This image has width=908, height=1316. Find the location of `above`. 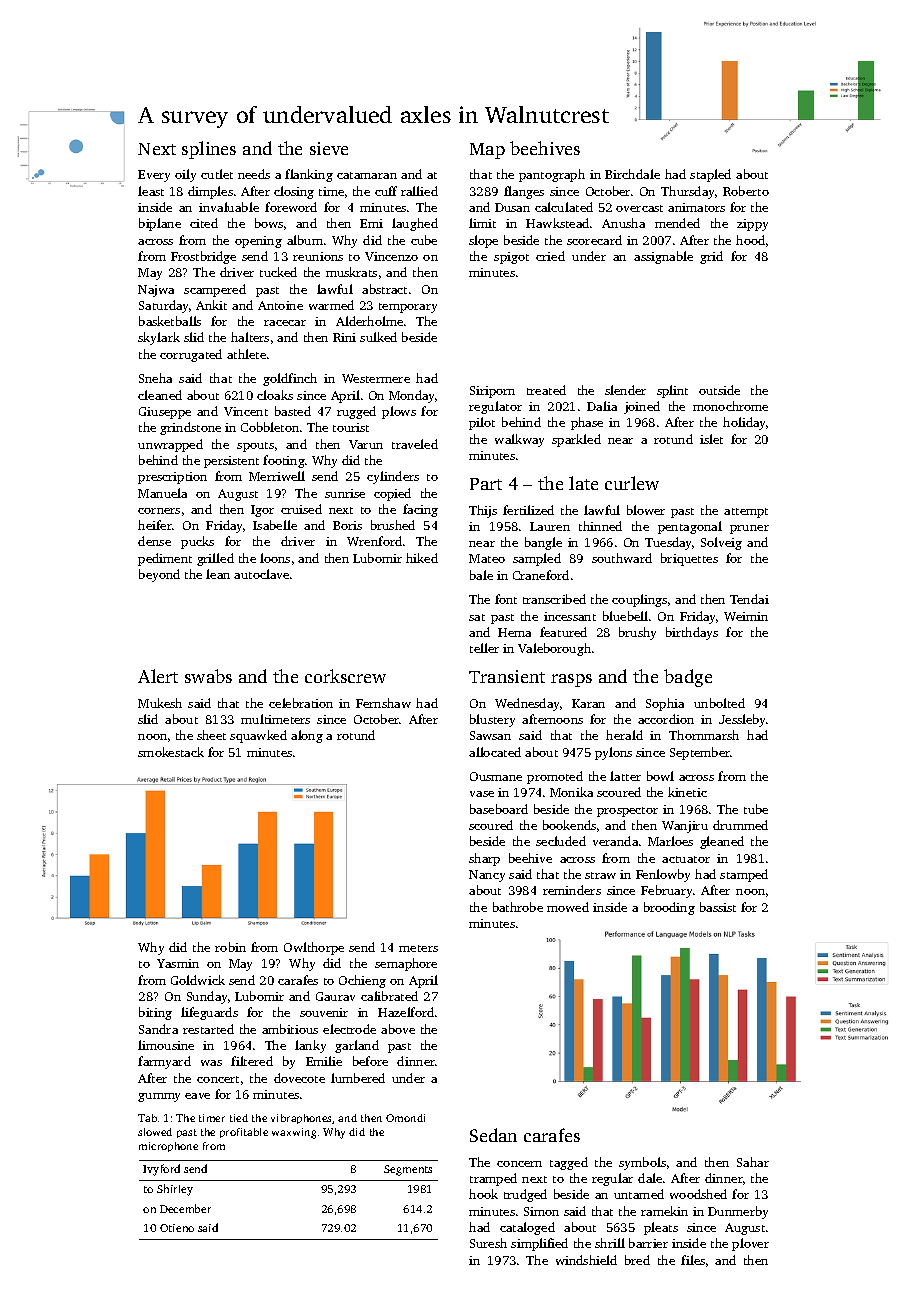

above is located at coordinates (398, 1029).
